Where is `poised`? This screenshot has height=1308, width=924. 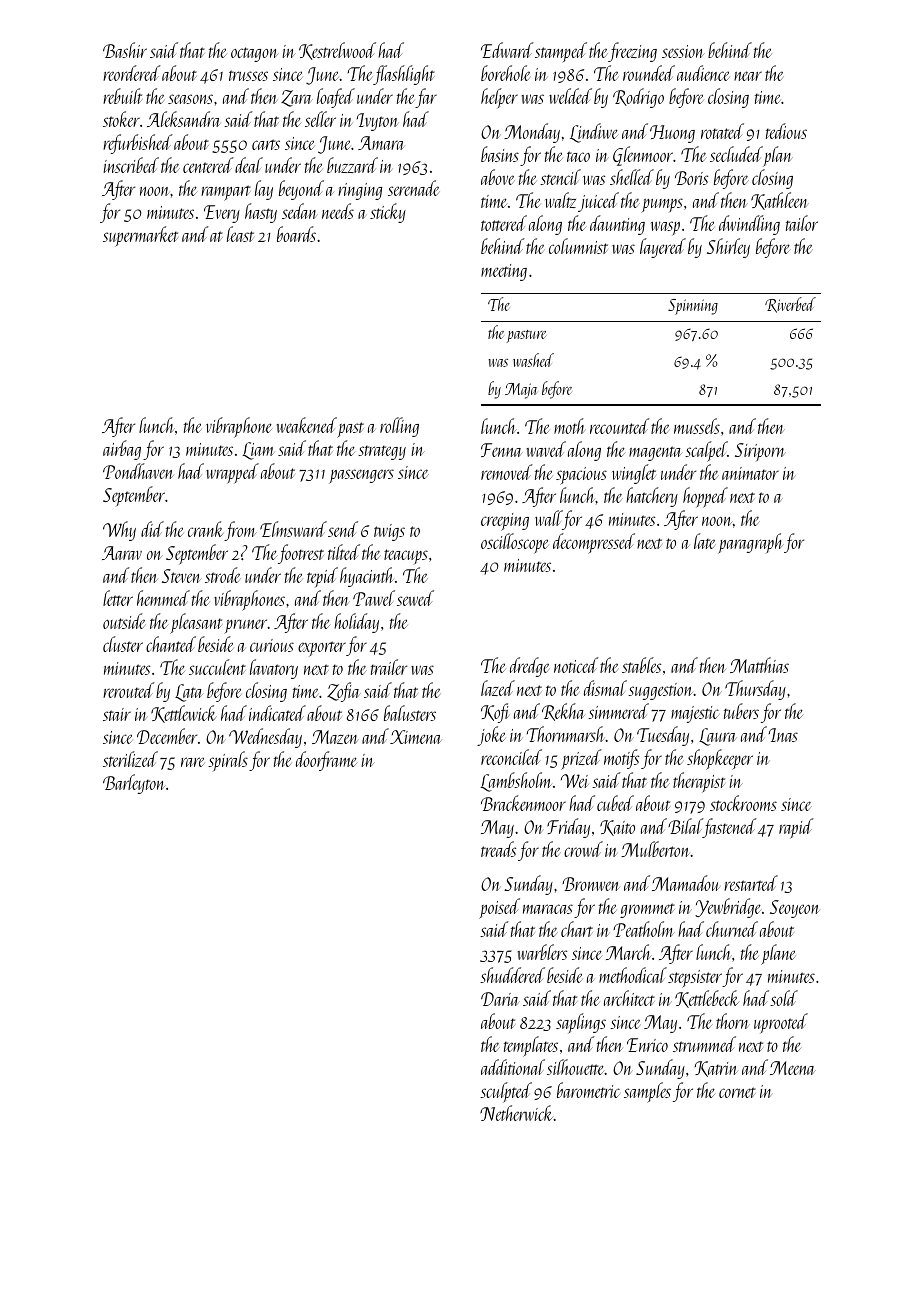 poised is located at coordinates (499, 908).
